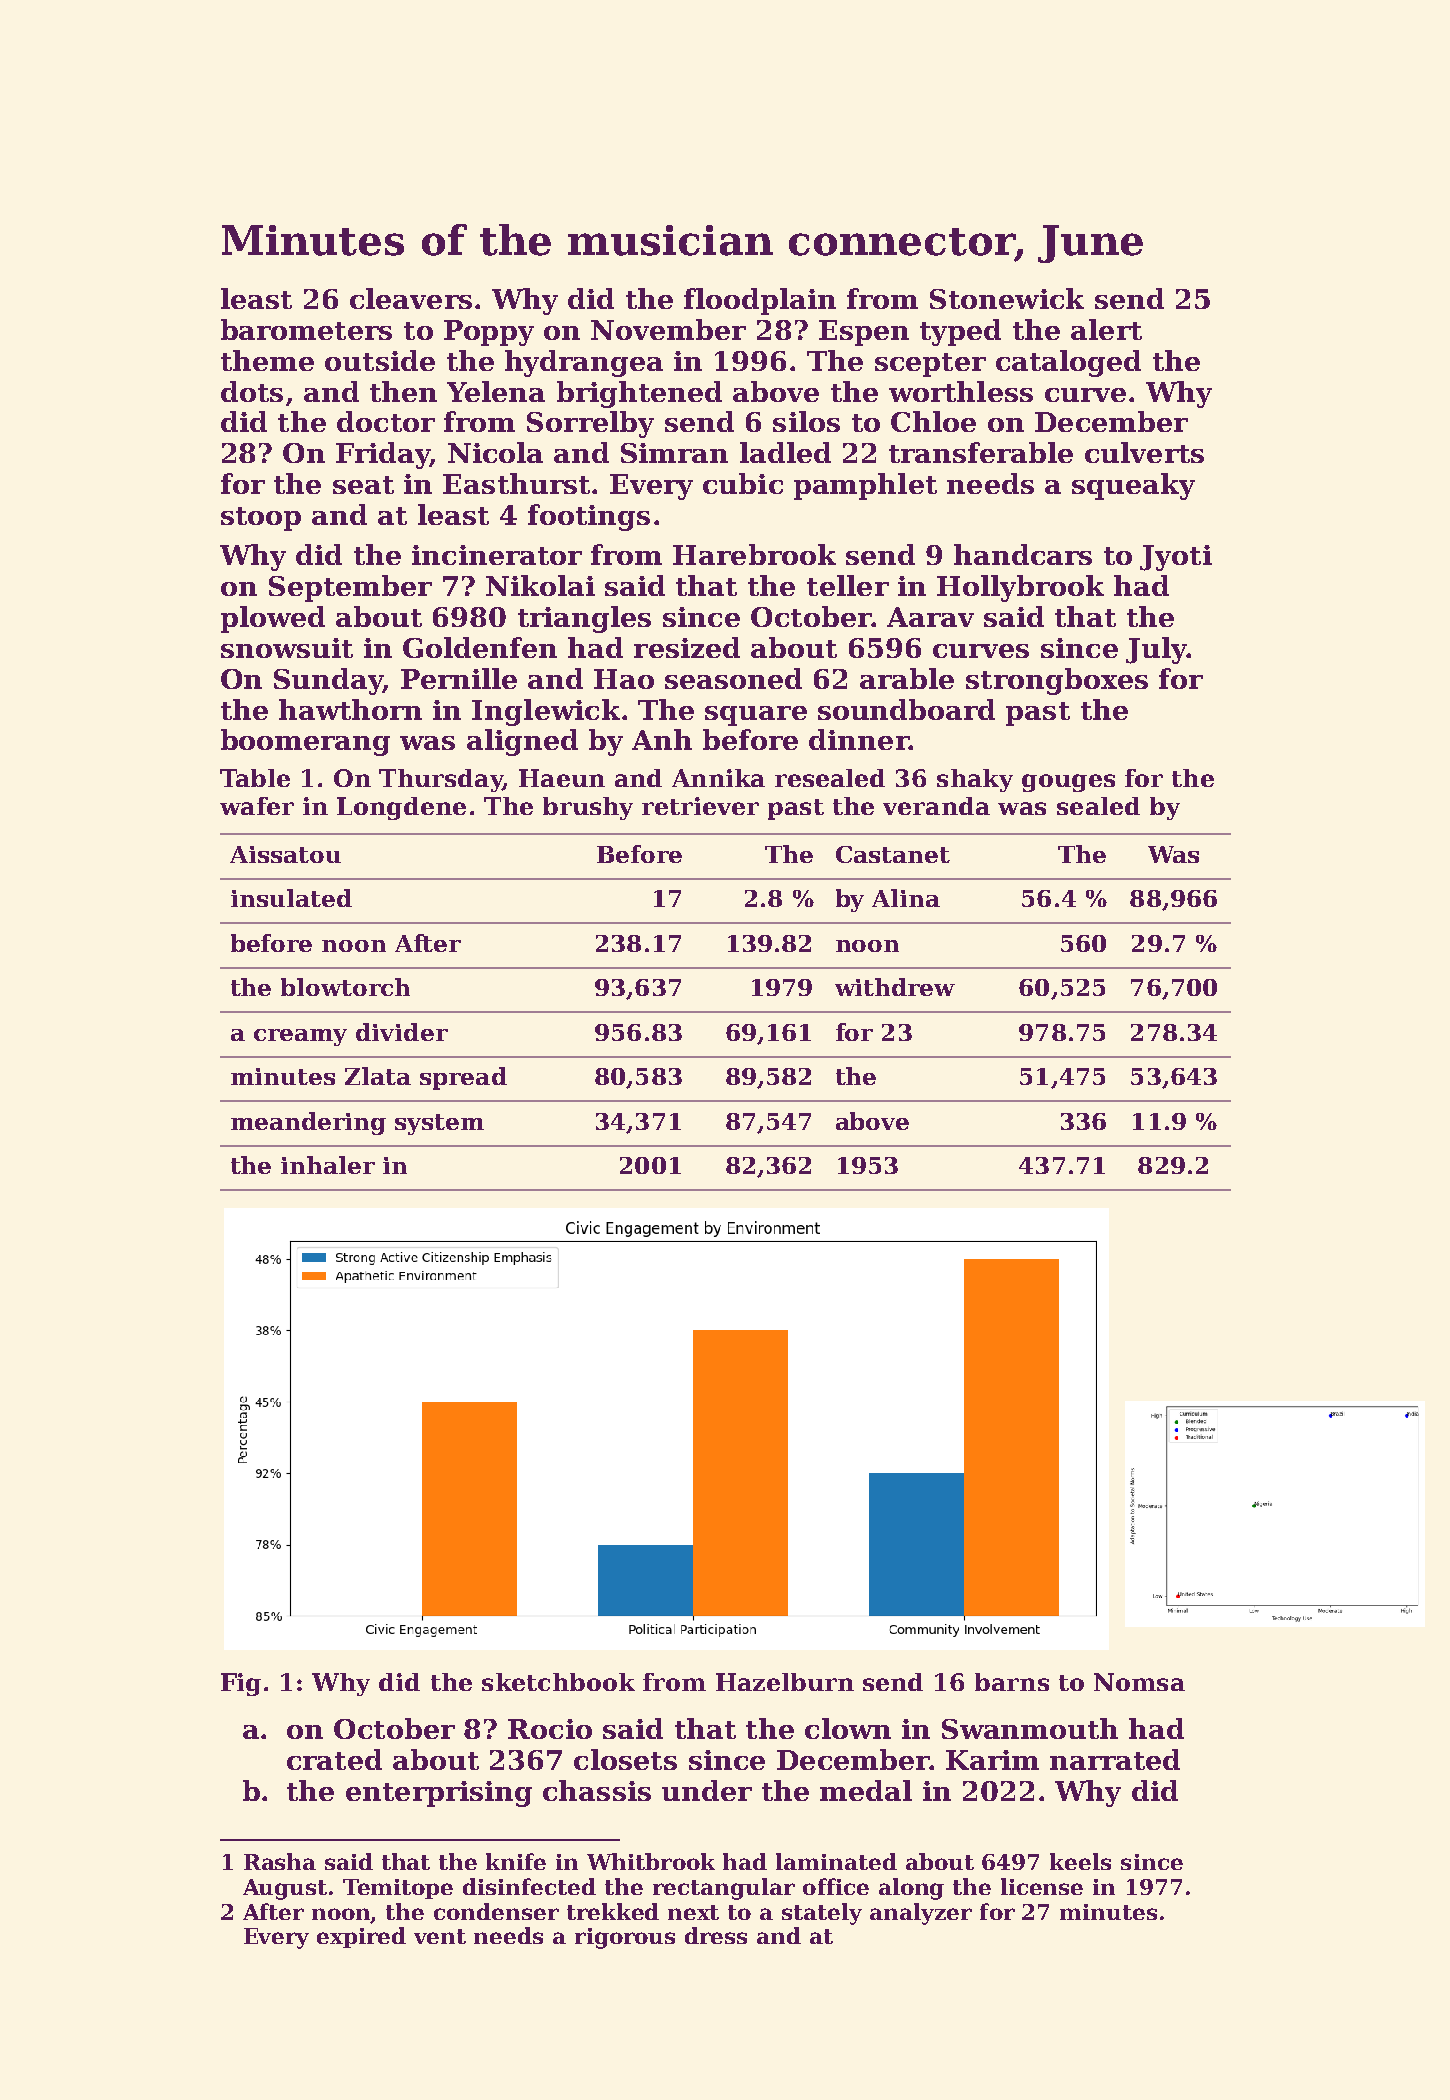 This screenshot has width=1450, height=2100. Describe the element at coordinates (1020, 588) in the screenshot. I see `Hollybrook` at that location.
